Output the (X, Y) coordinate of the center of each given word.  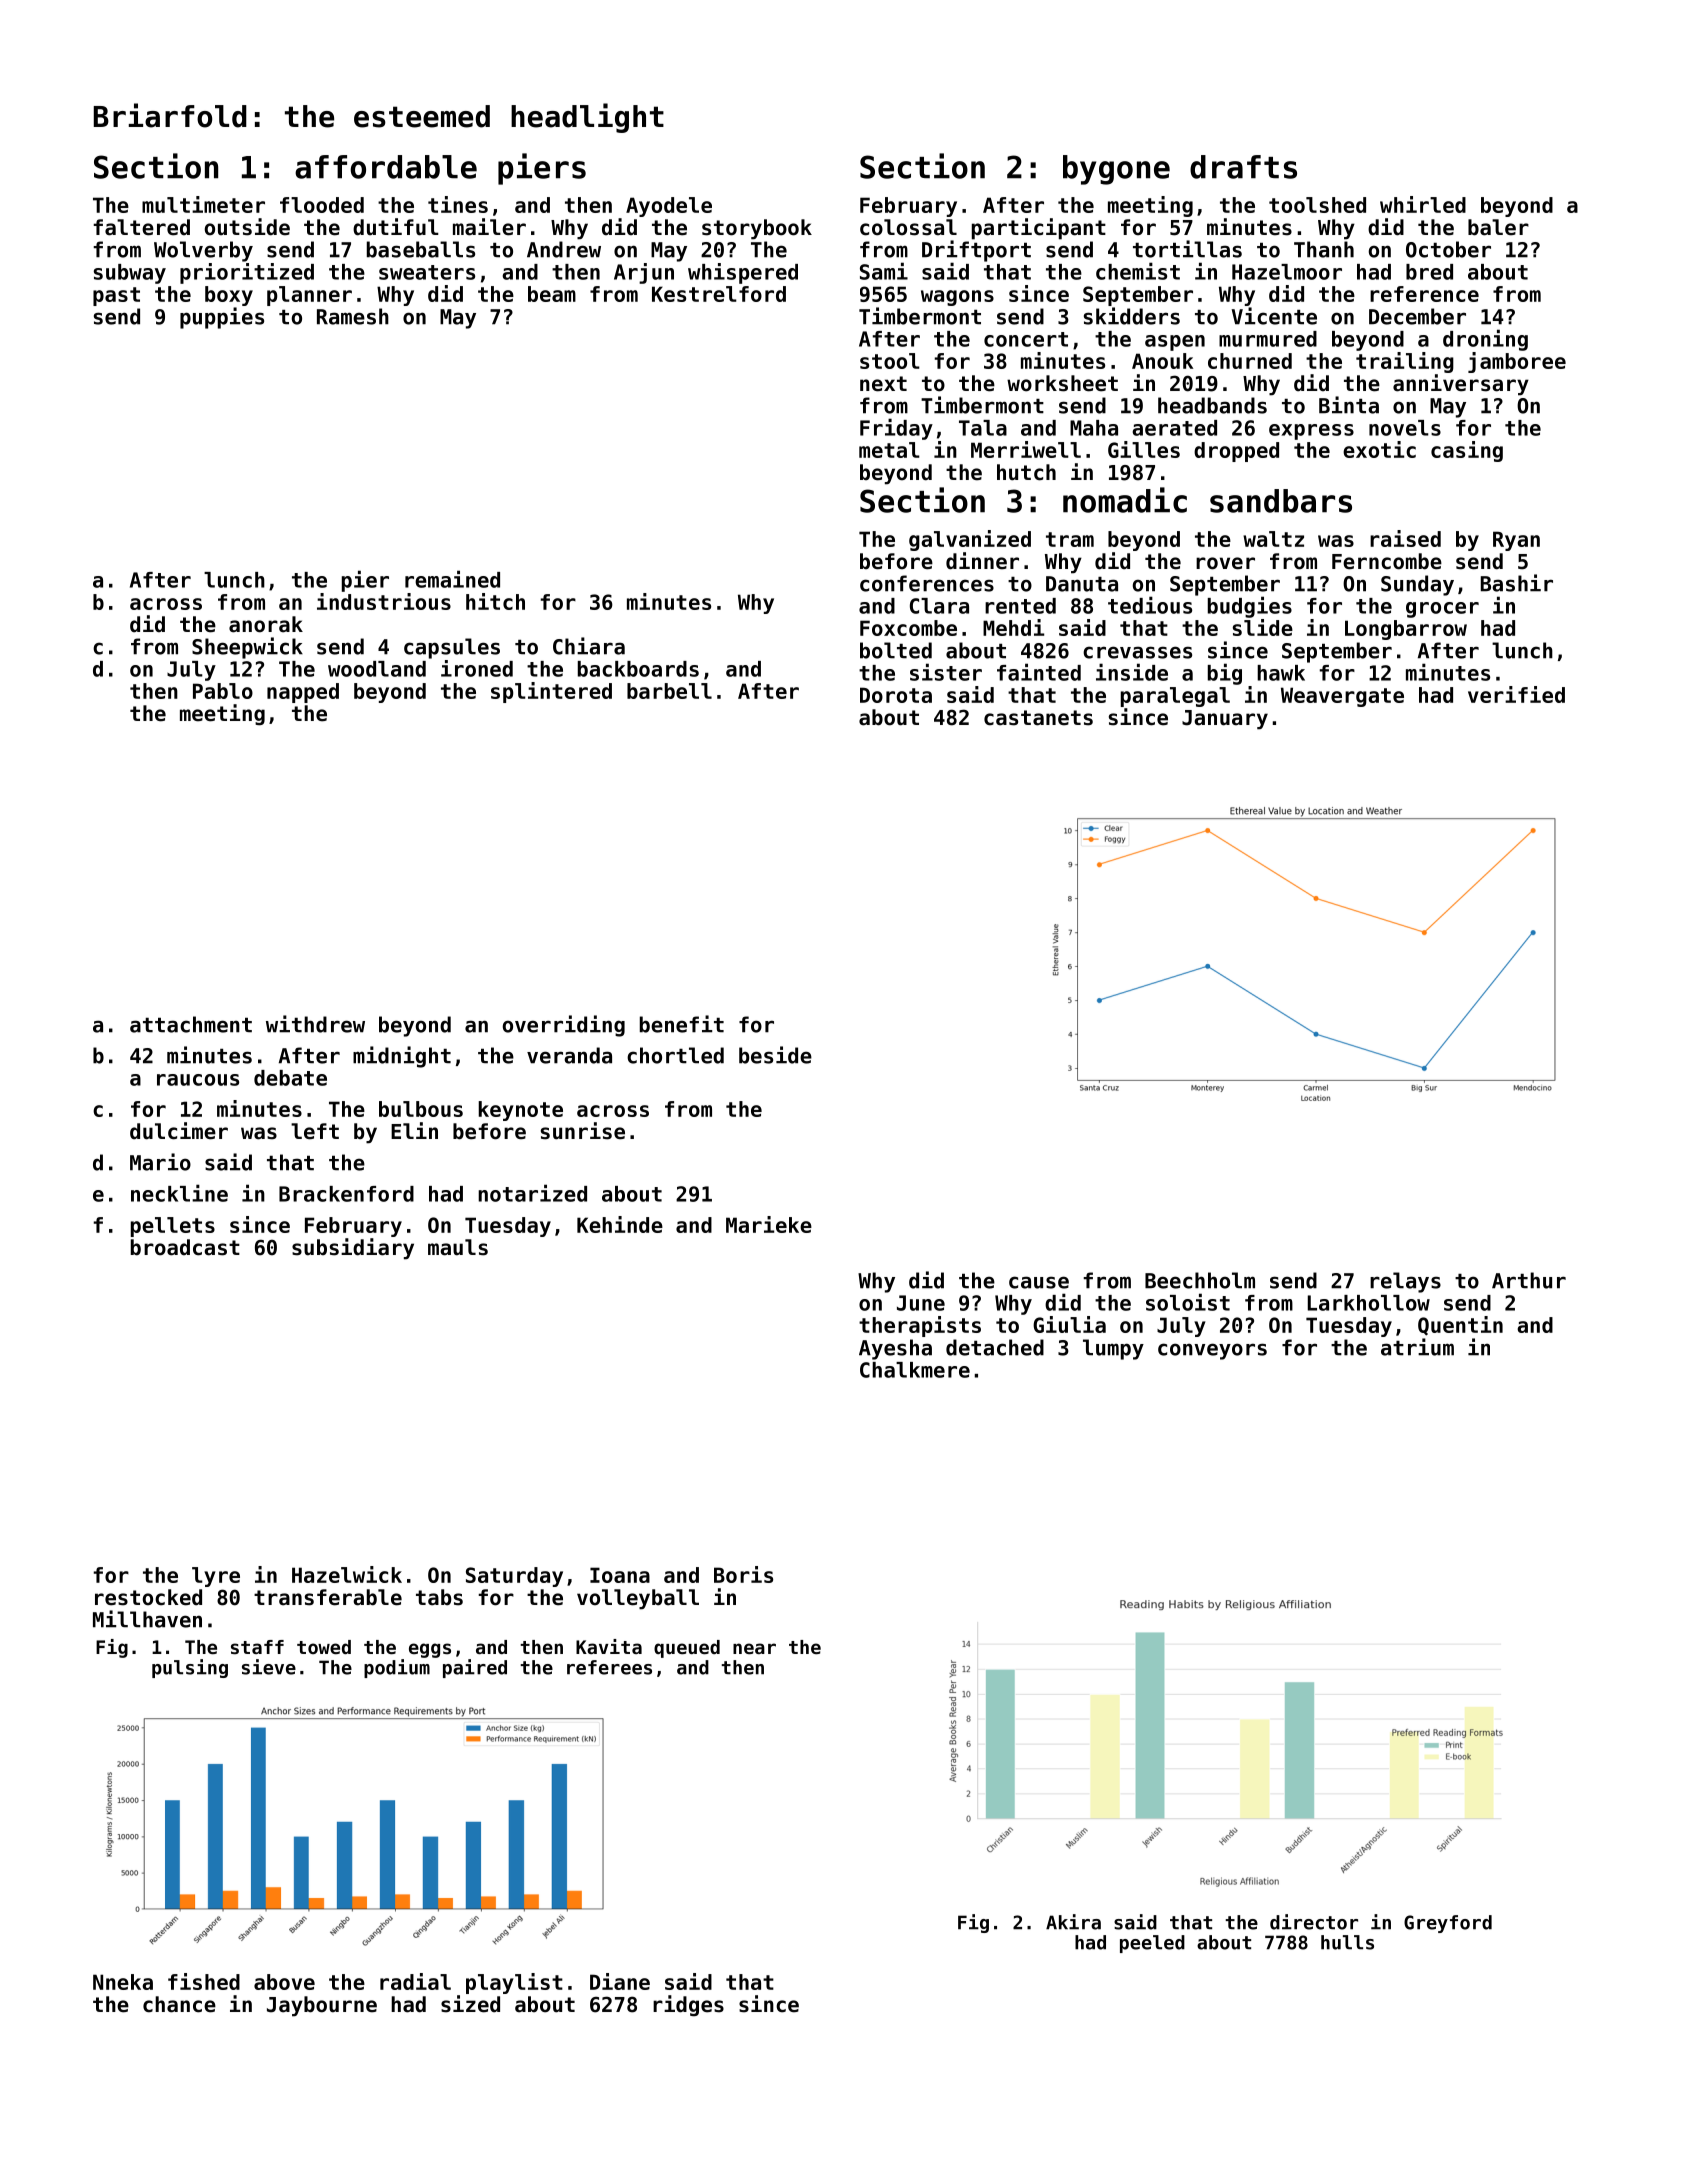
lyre (216, 1577)
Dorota (896, 695)
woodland (377, 669)
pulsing (190, 1668)
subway (130, 274)
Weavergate (1342, 697)
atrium (1417, 1347)
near (754, 1648)
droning (1485, 340)
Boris (743, 1574)
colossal (908, 227)
